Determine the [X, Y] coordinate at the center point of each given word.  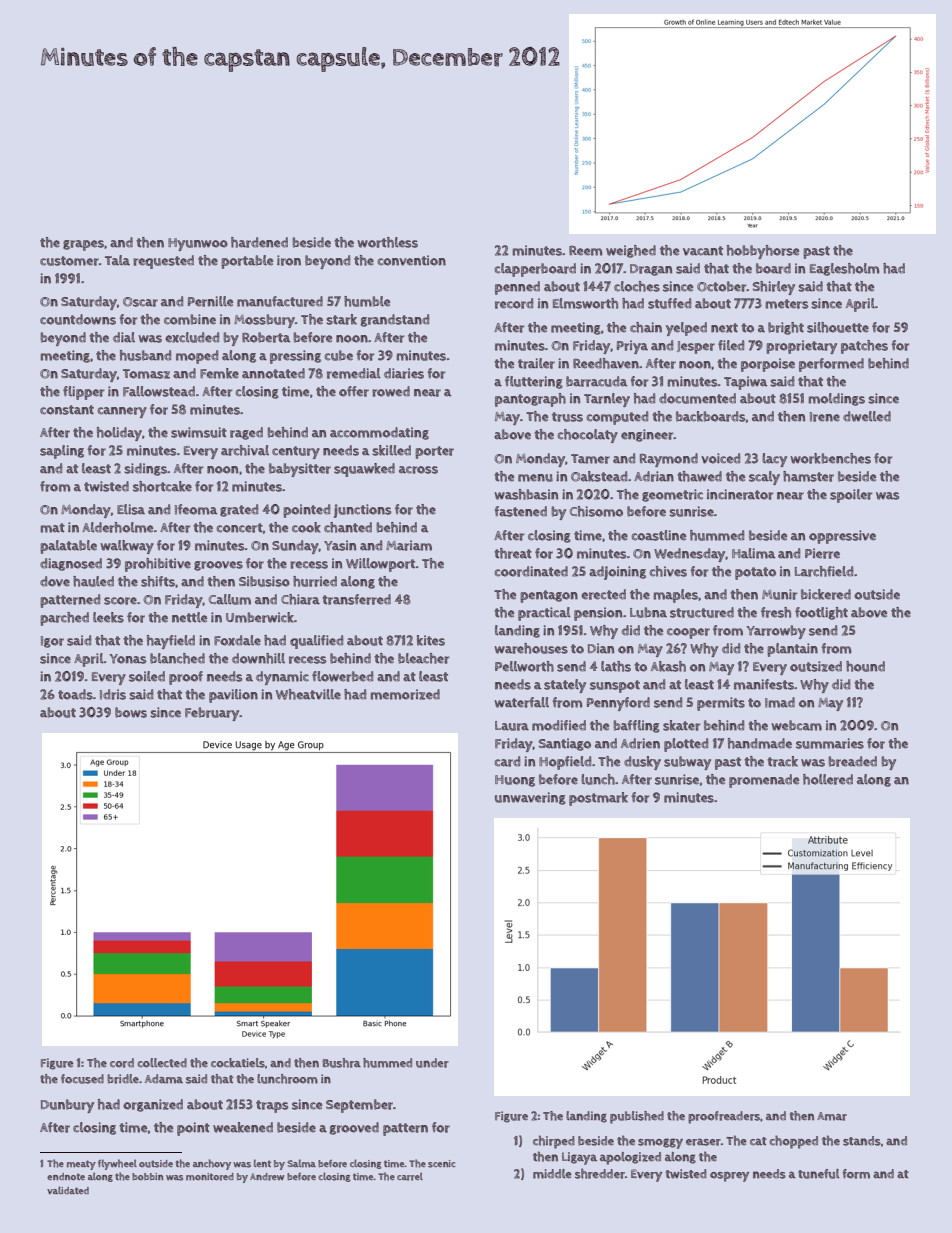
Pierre [822, 553]
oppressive [842, 537]
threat [513, 553]
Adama [164, 1079]
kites [431, 640]
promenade [764, 781]
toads [75, 694]
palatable [68, 547]
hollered [828, 779]
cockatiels [238, 1063]
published [637, 1117]
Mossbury [264, 321]
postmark [598, 799]
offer [354, 391]
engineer [647, 435]
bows [131, 712]
